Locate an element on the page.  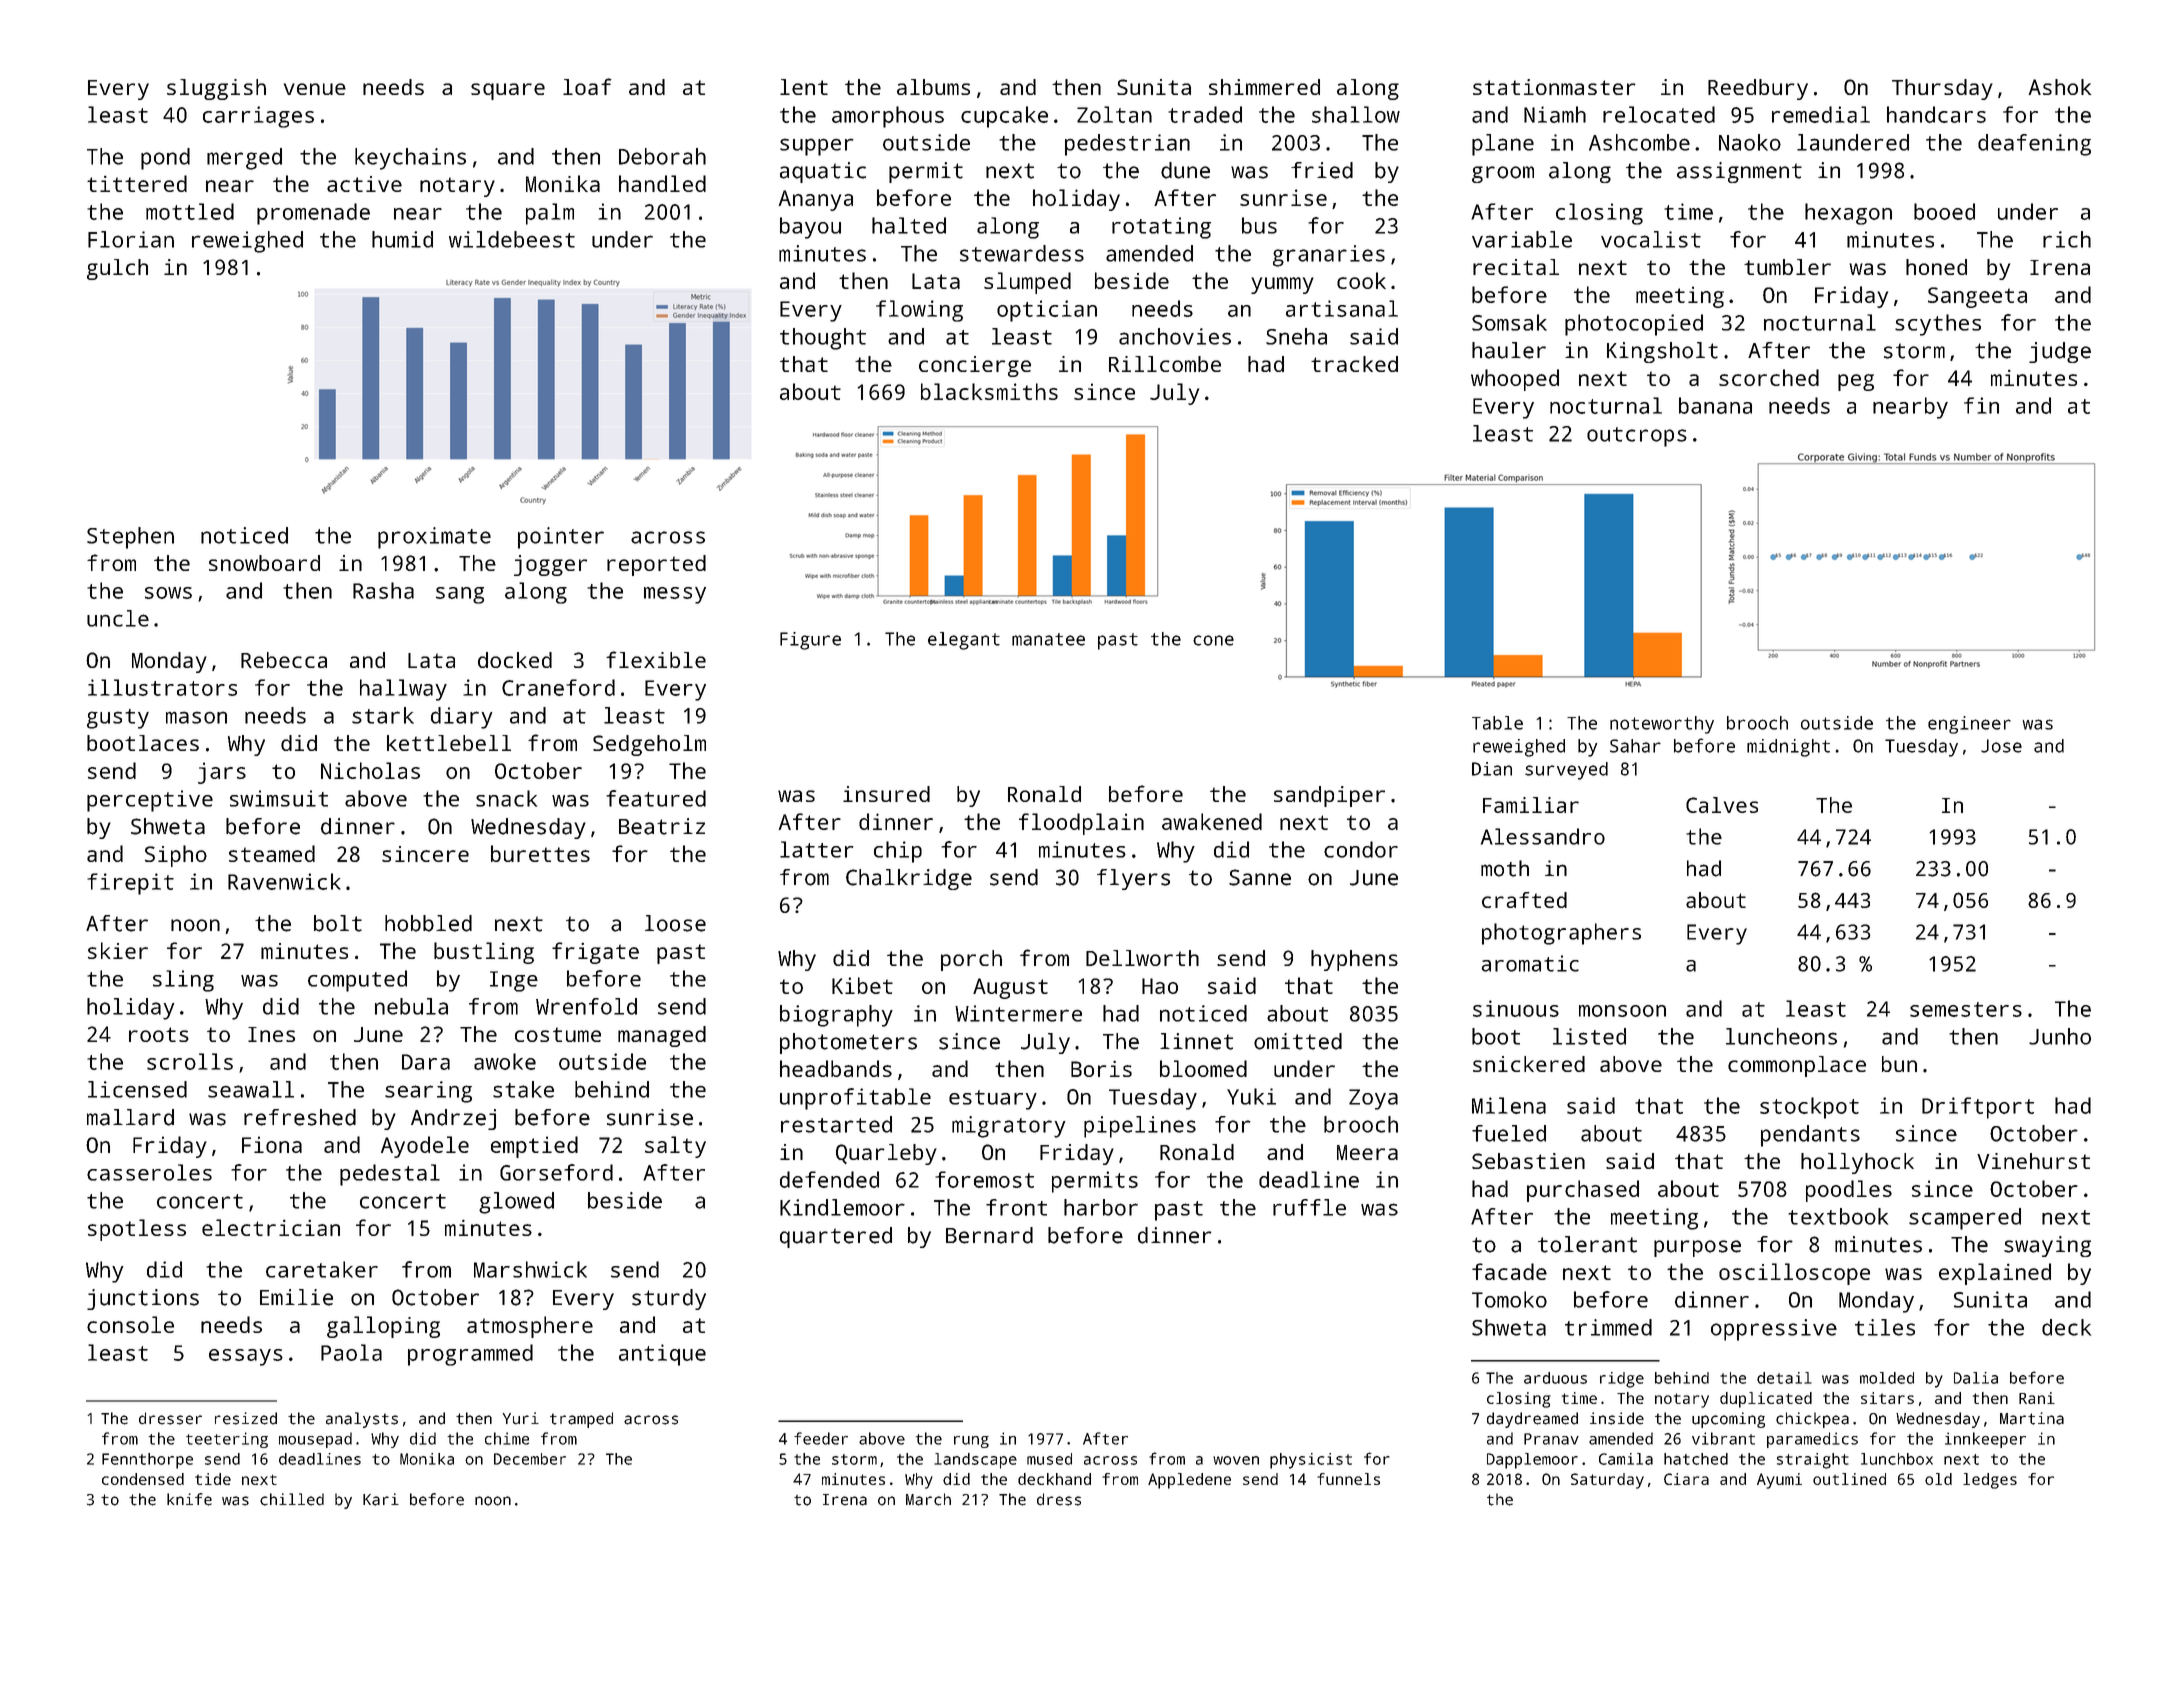
whooped is located at coordinates (1515, 380).
